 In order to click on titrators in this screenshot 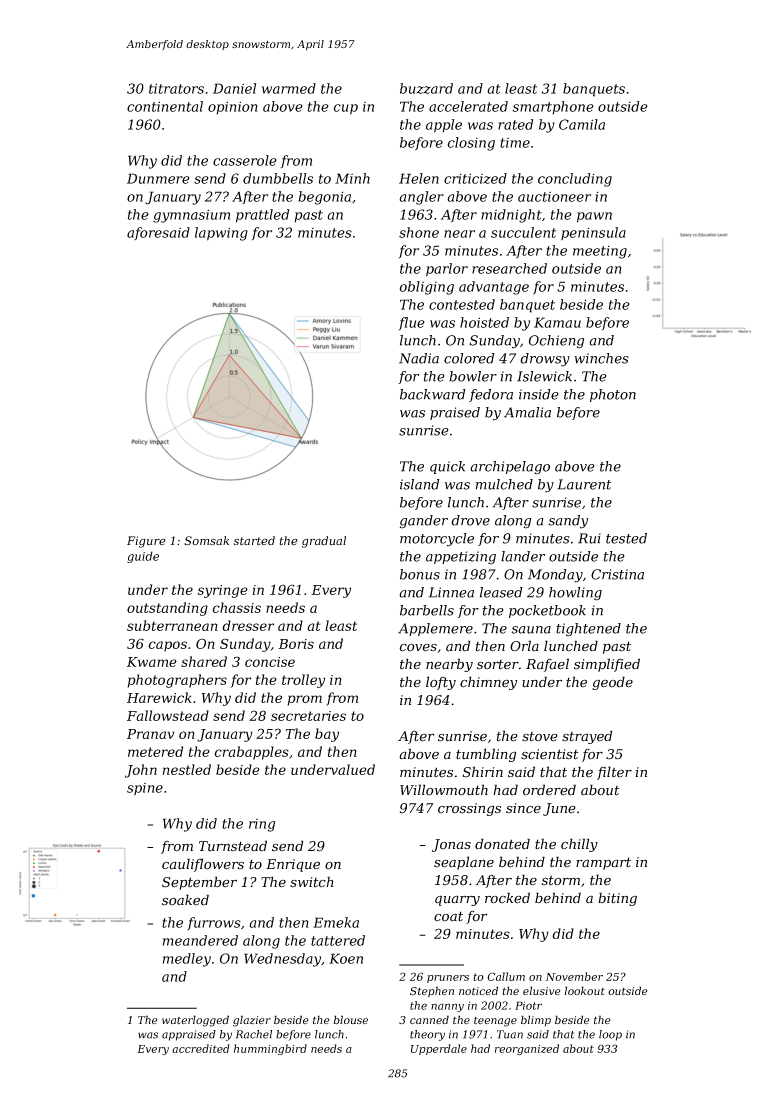, I will do `click(176, 88)`.
